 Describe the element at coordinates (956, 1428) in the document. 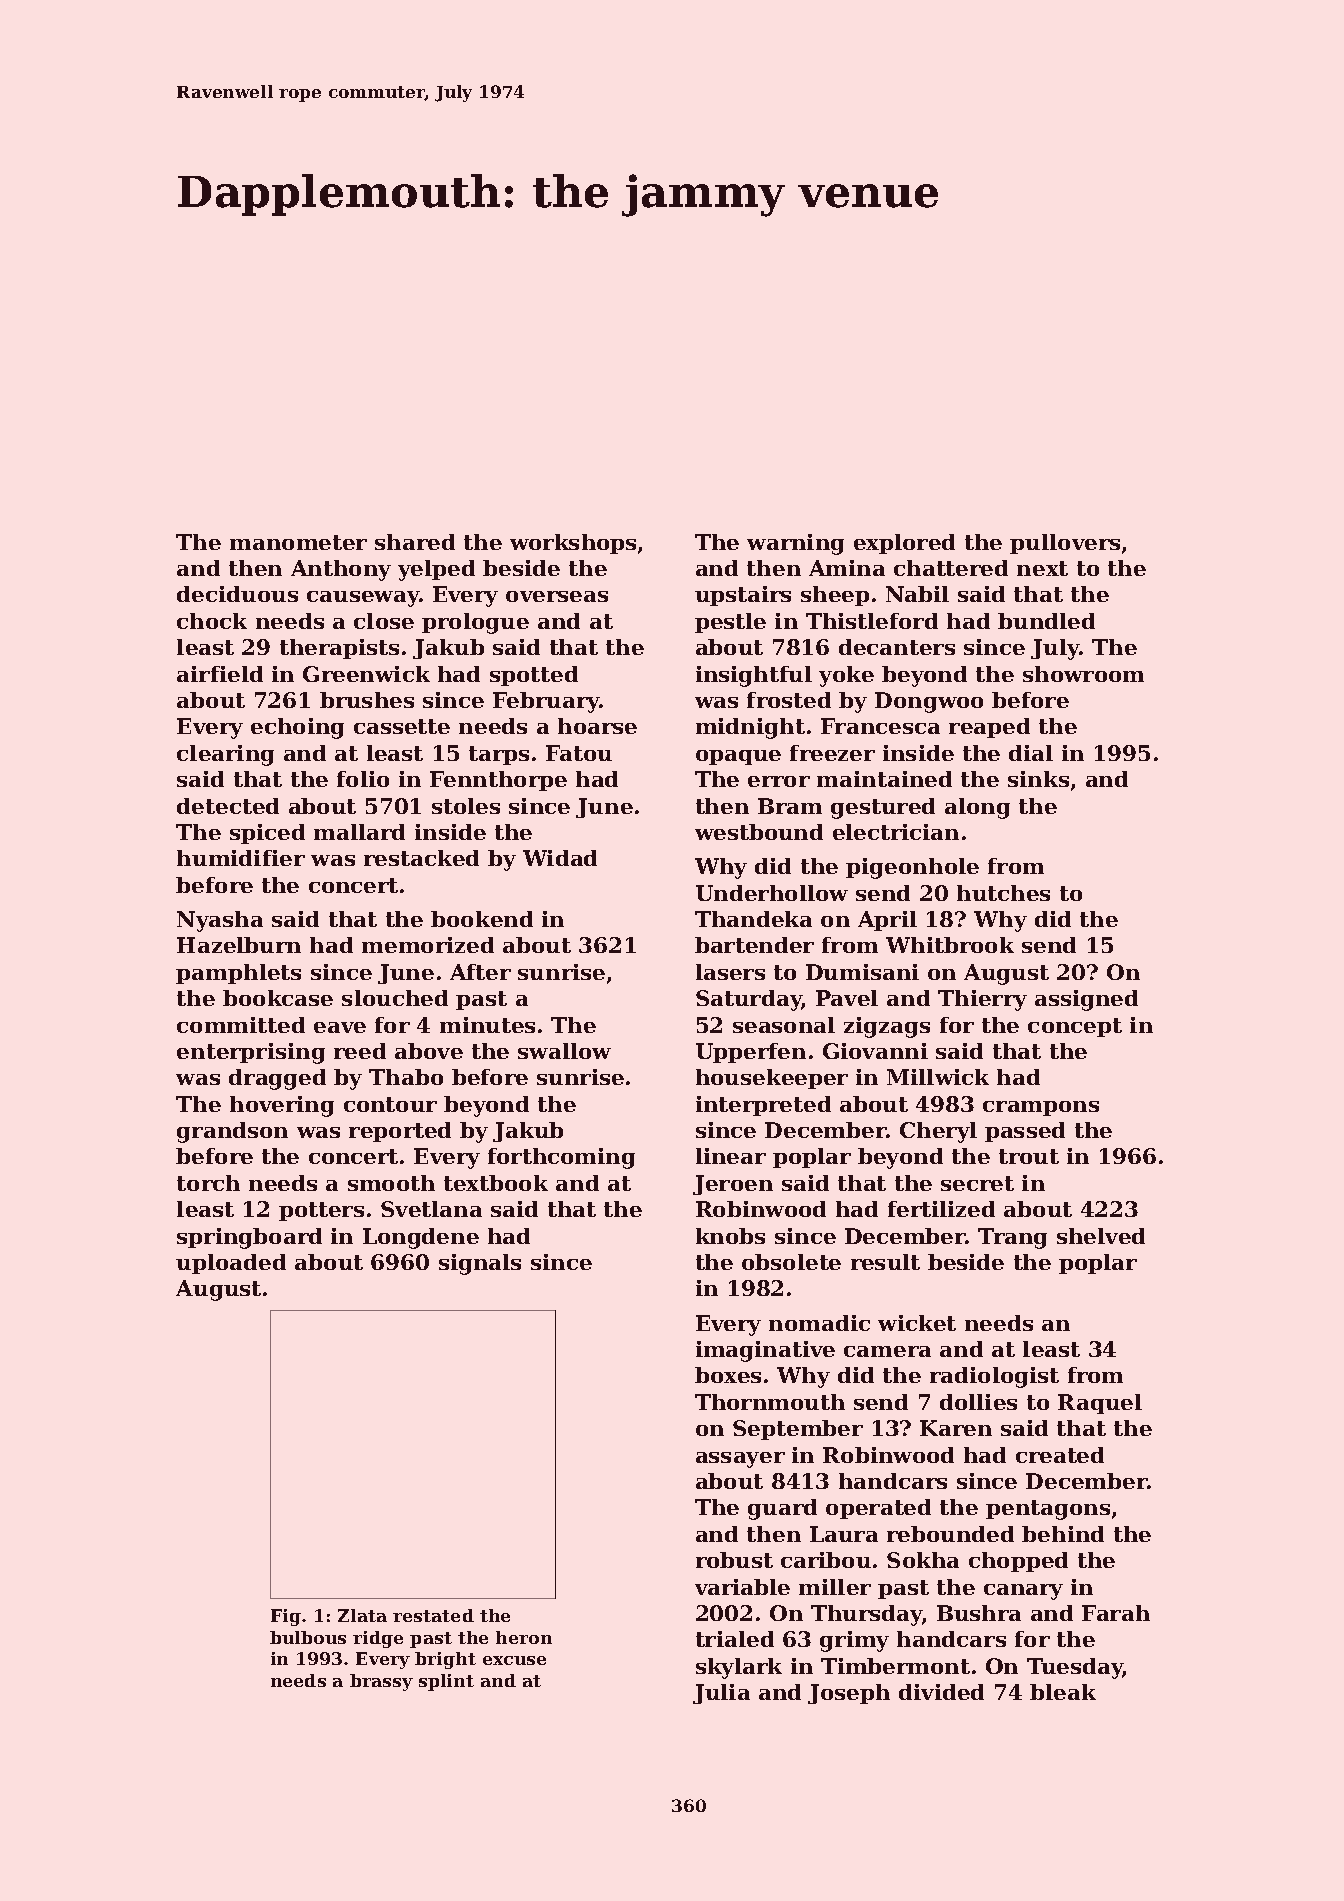

I see `Karen` at that location.
